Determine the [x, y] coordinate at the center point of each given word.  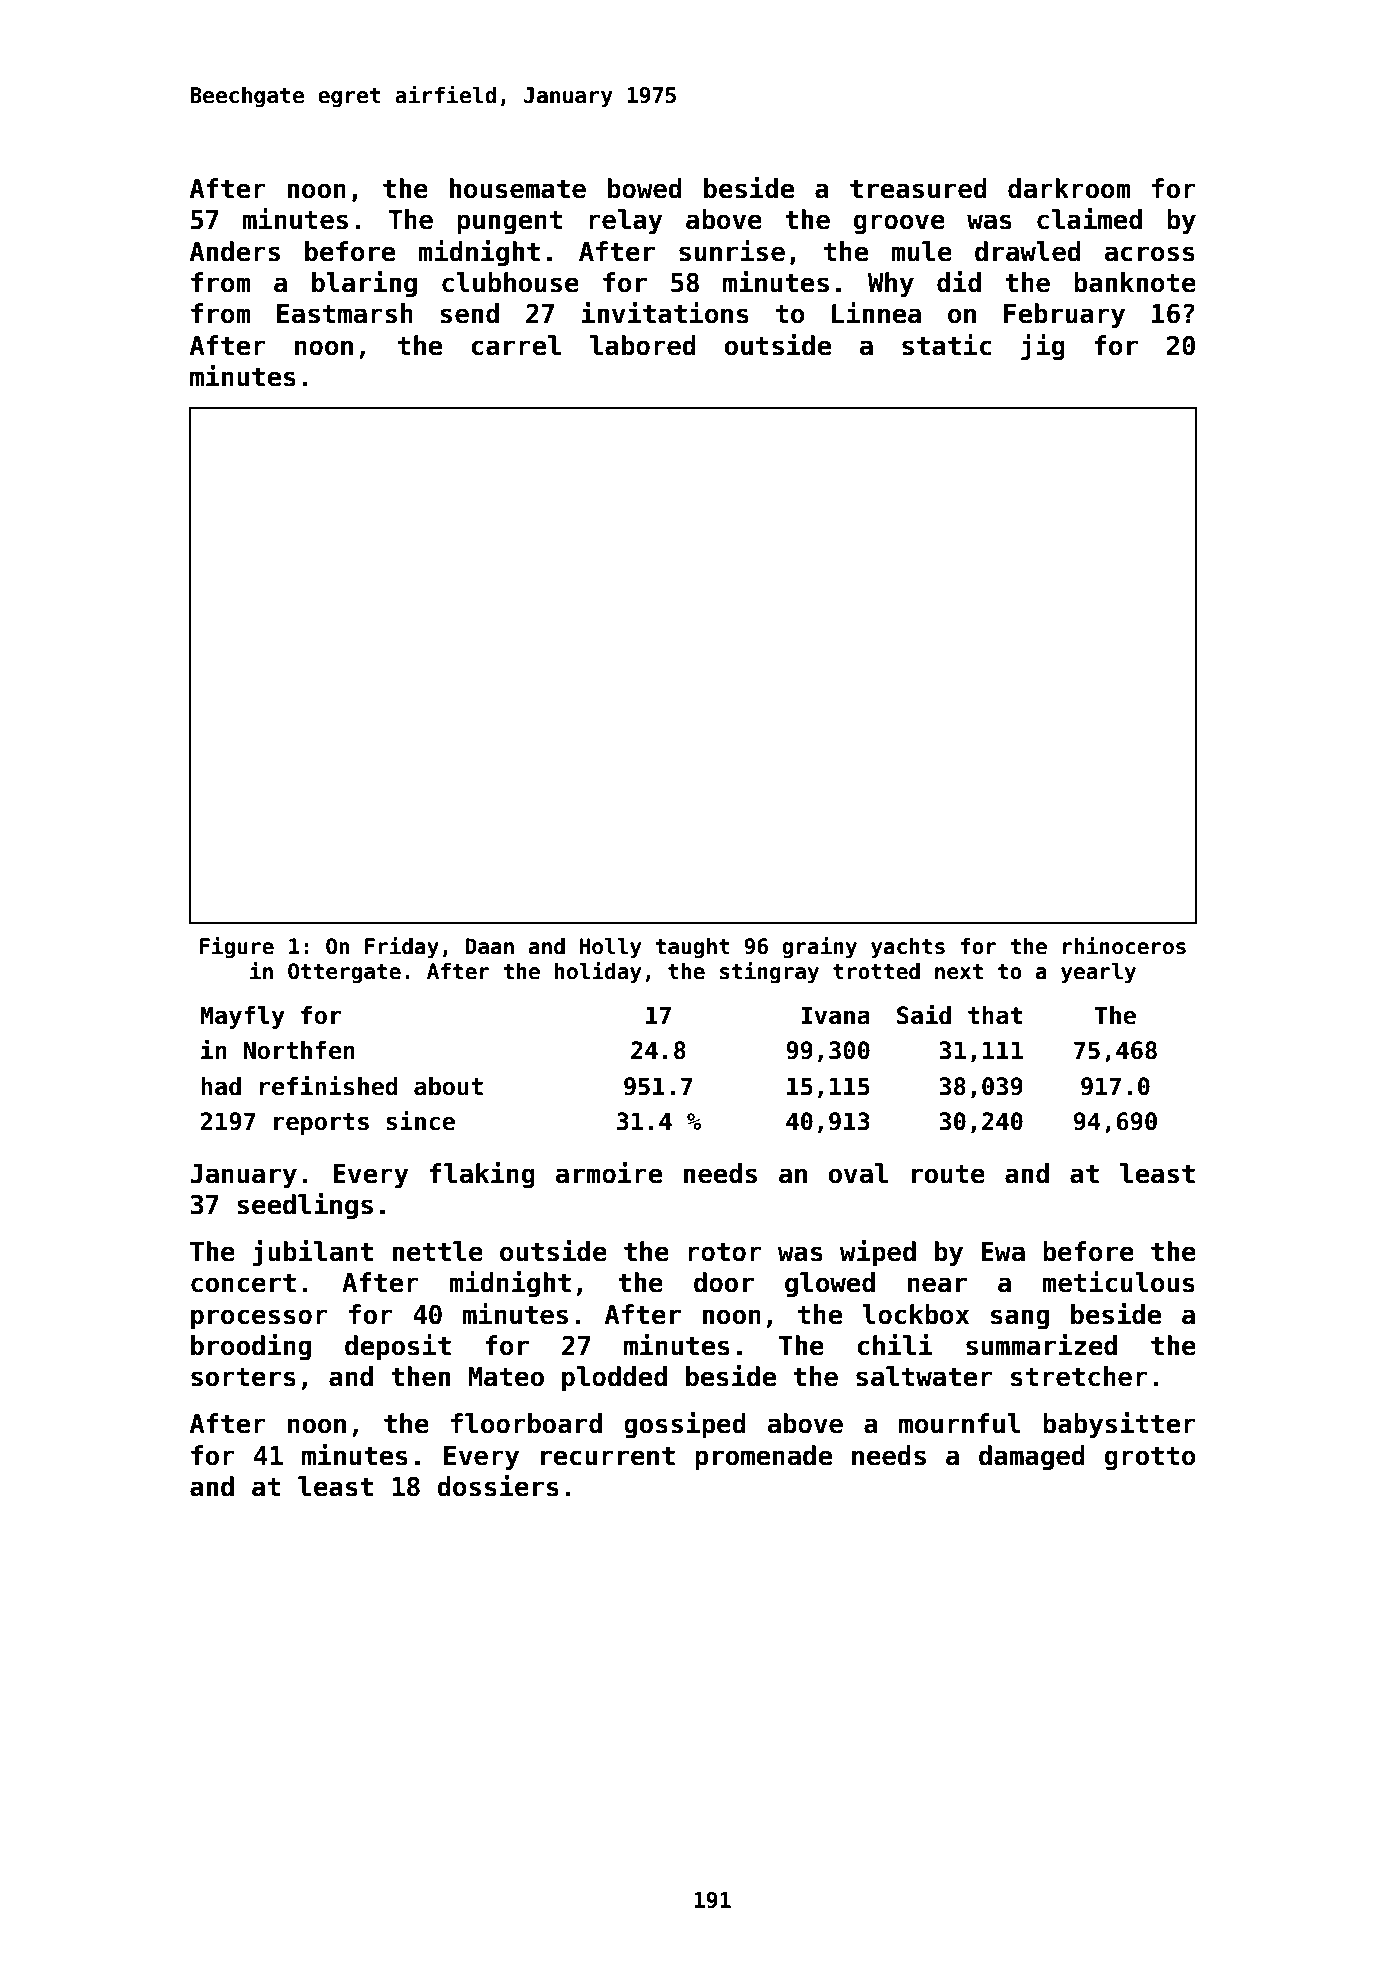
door [724, 1282]
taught [692, 948]
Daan [490, 946]
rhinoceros [1124, 946]
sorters [243, 1377]
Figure [237, 948]
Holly [610, 948]
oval [858, 1173]
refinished [329, 1085]
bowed [645, 188]
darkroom [1069, 188]
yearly [1098, 973]
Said [924, 1014]
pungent [509, 223]
